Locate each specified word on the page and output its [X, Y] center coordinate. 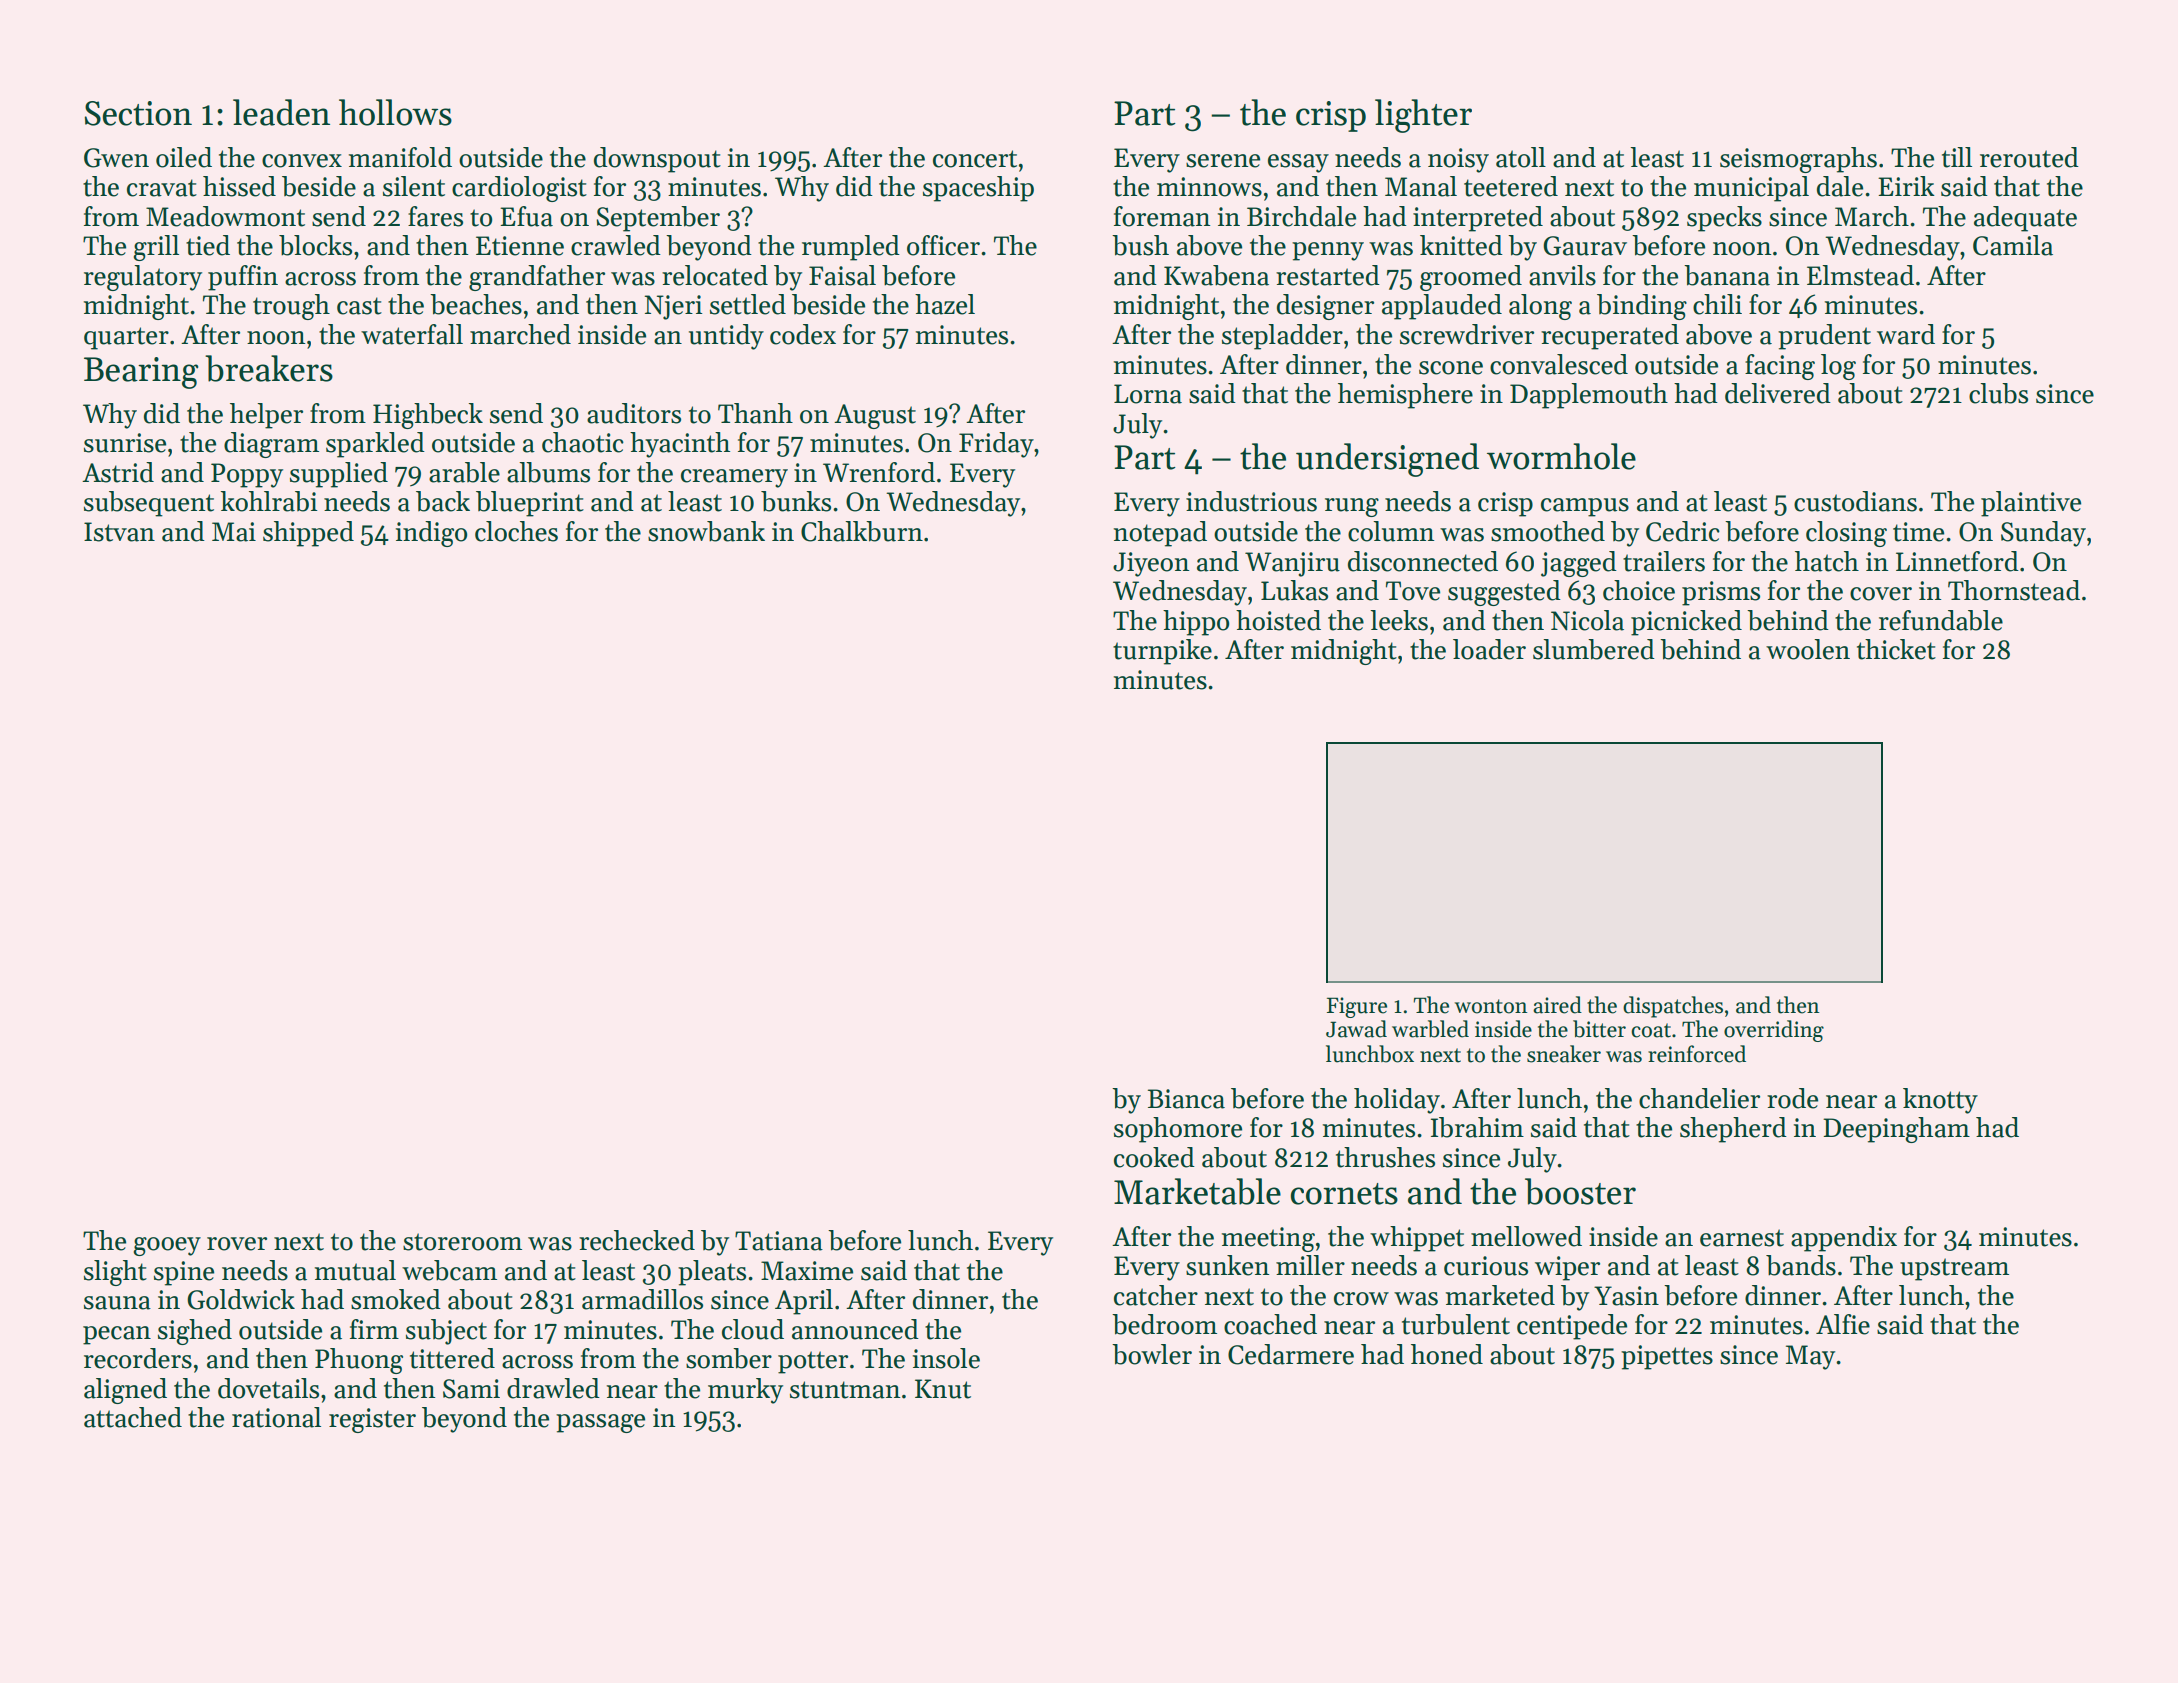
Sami [471, 1389]
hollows [395, 112]
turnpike [1162, 652]
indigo [431, 534]
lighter [1423, 116]
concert [975, 159]
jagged [1579, 564]
